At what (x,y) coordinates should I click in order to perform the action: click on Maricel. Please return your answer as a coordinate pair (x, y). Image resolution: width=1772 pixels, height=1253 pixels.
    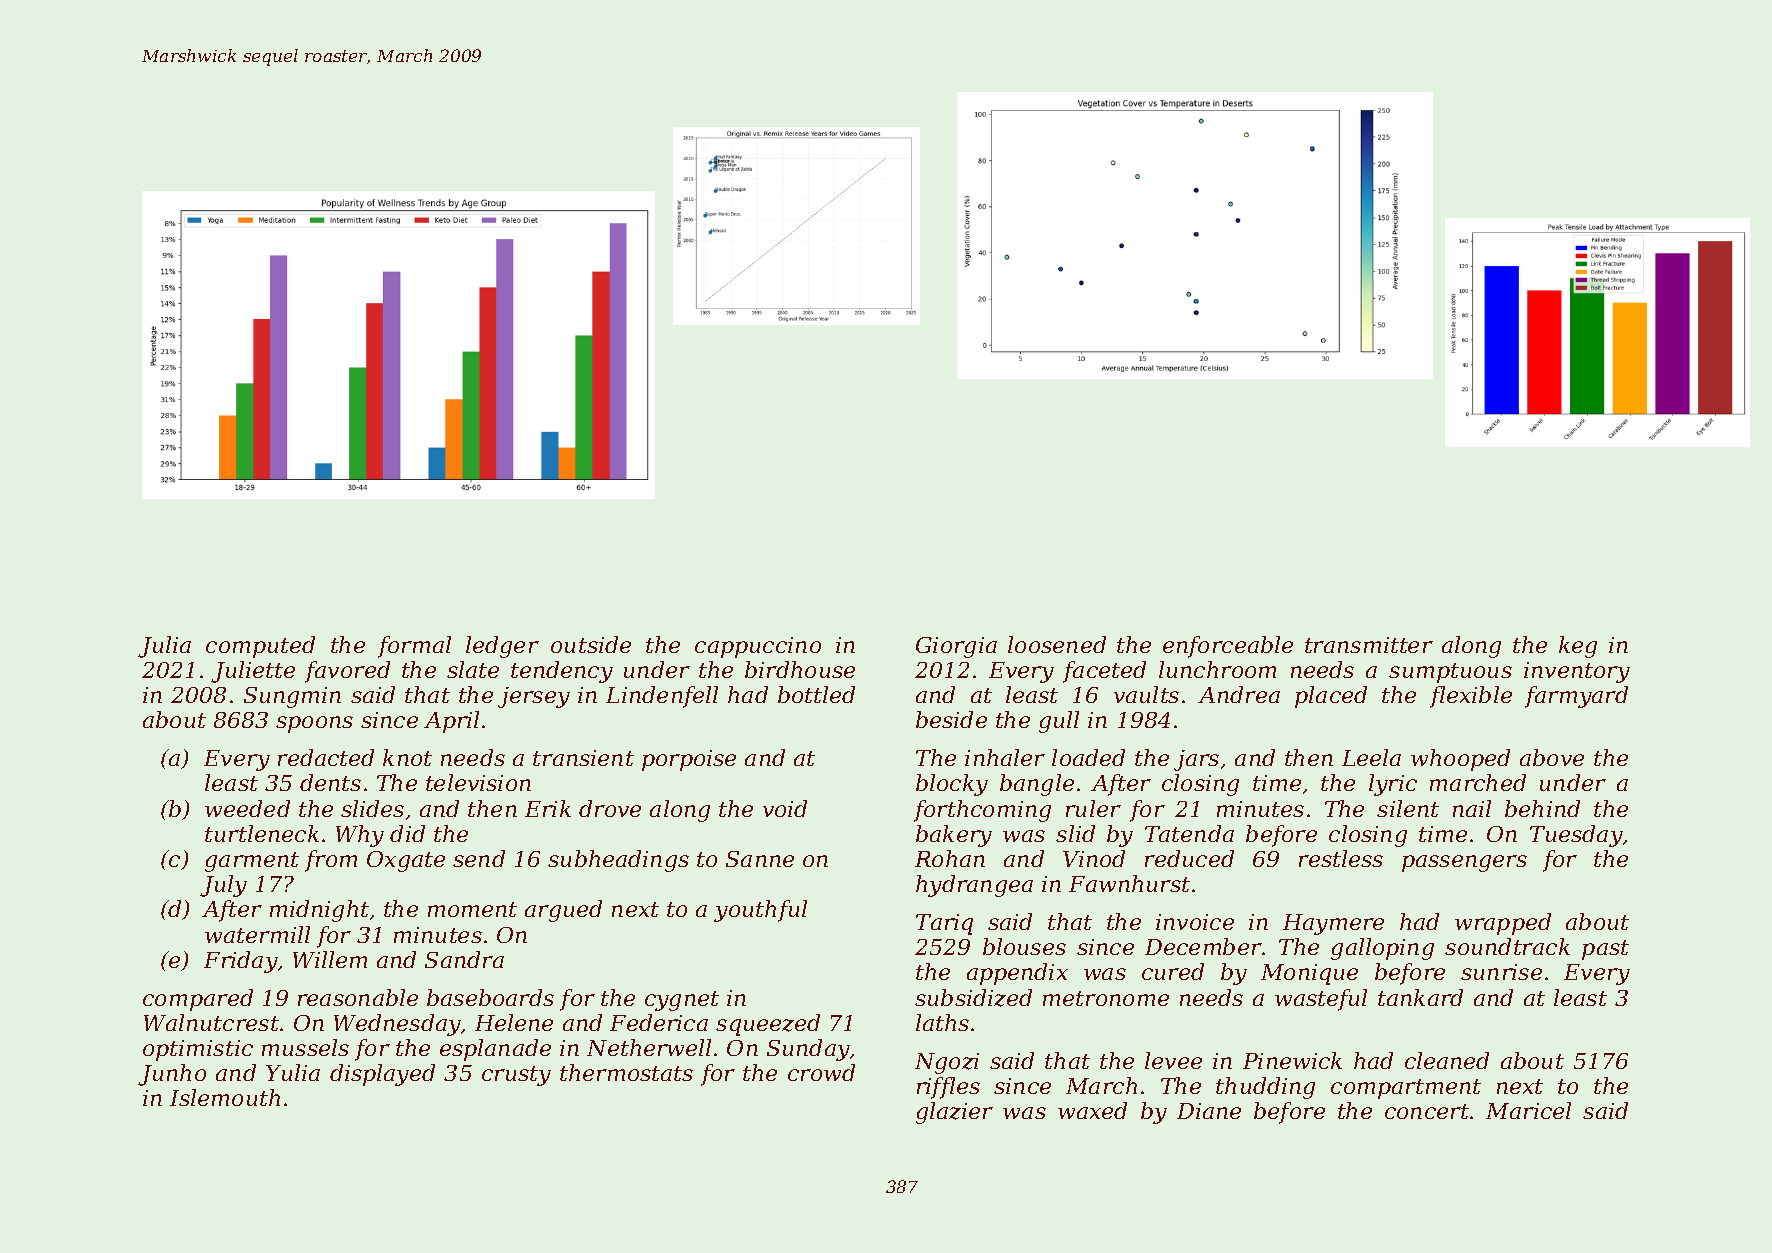
    Looking at the image, I should click on (1528, 1110).
